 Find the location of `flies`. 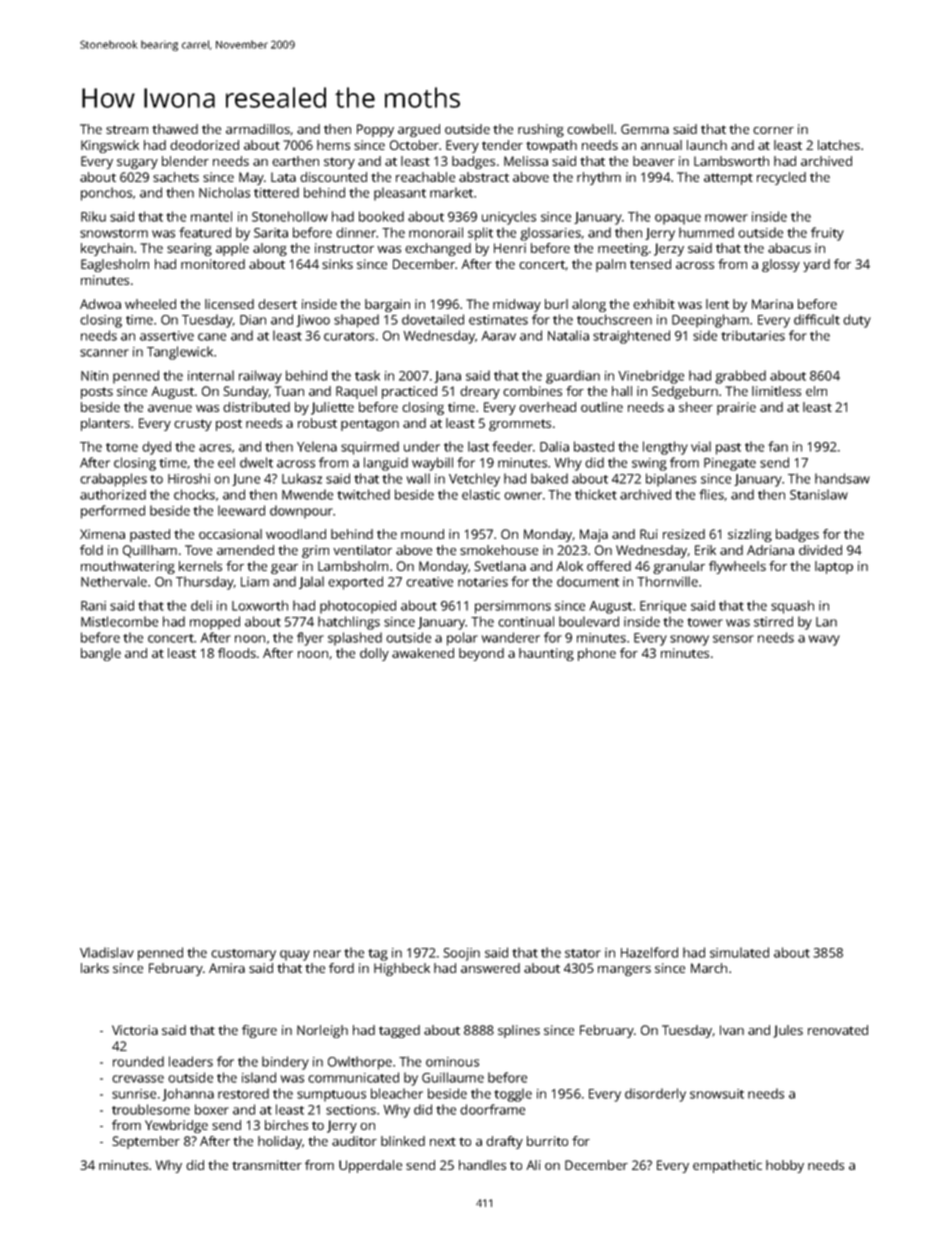

flies is located at coordinates (711, 494).
